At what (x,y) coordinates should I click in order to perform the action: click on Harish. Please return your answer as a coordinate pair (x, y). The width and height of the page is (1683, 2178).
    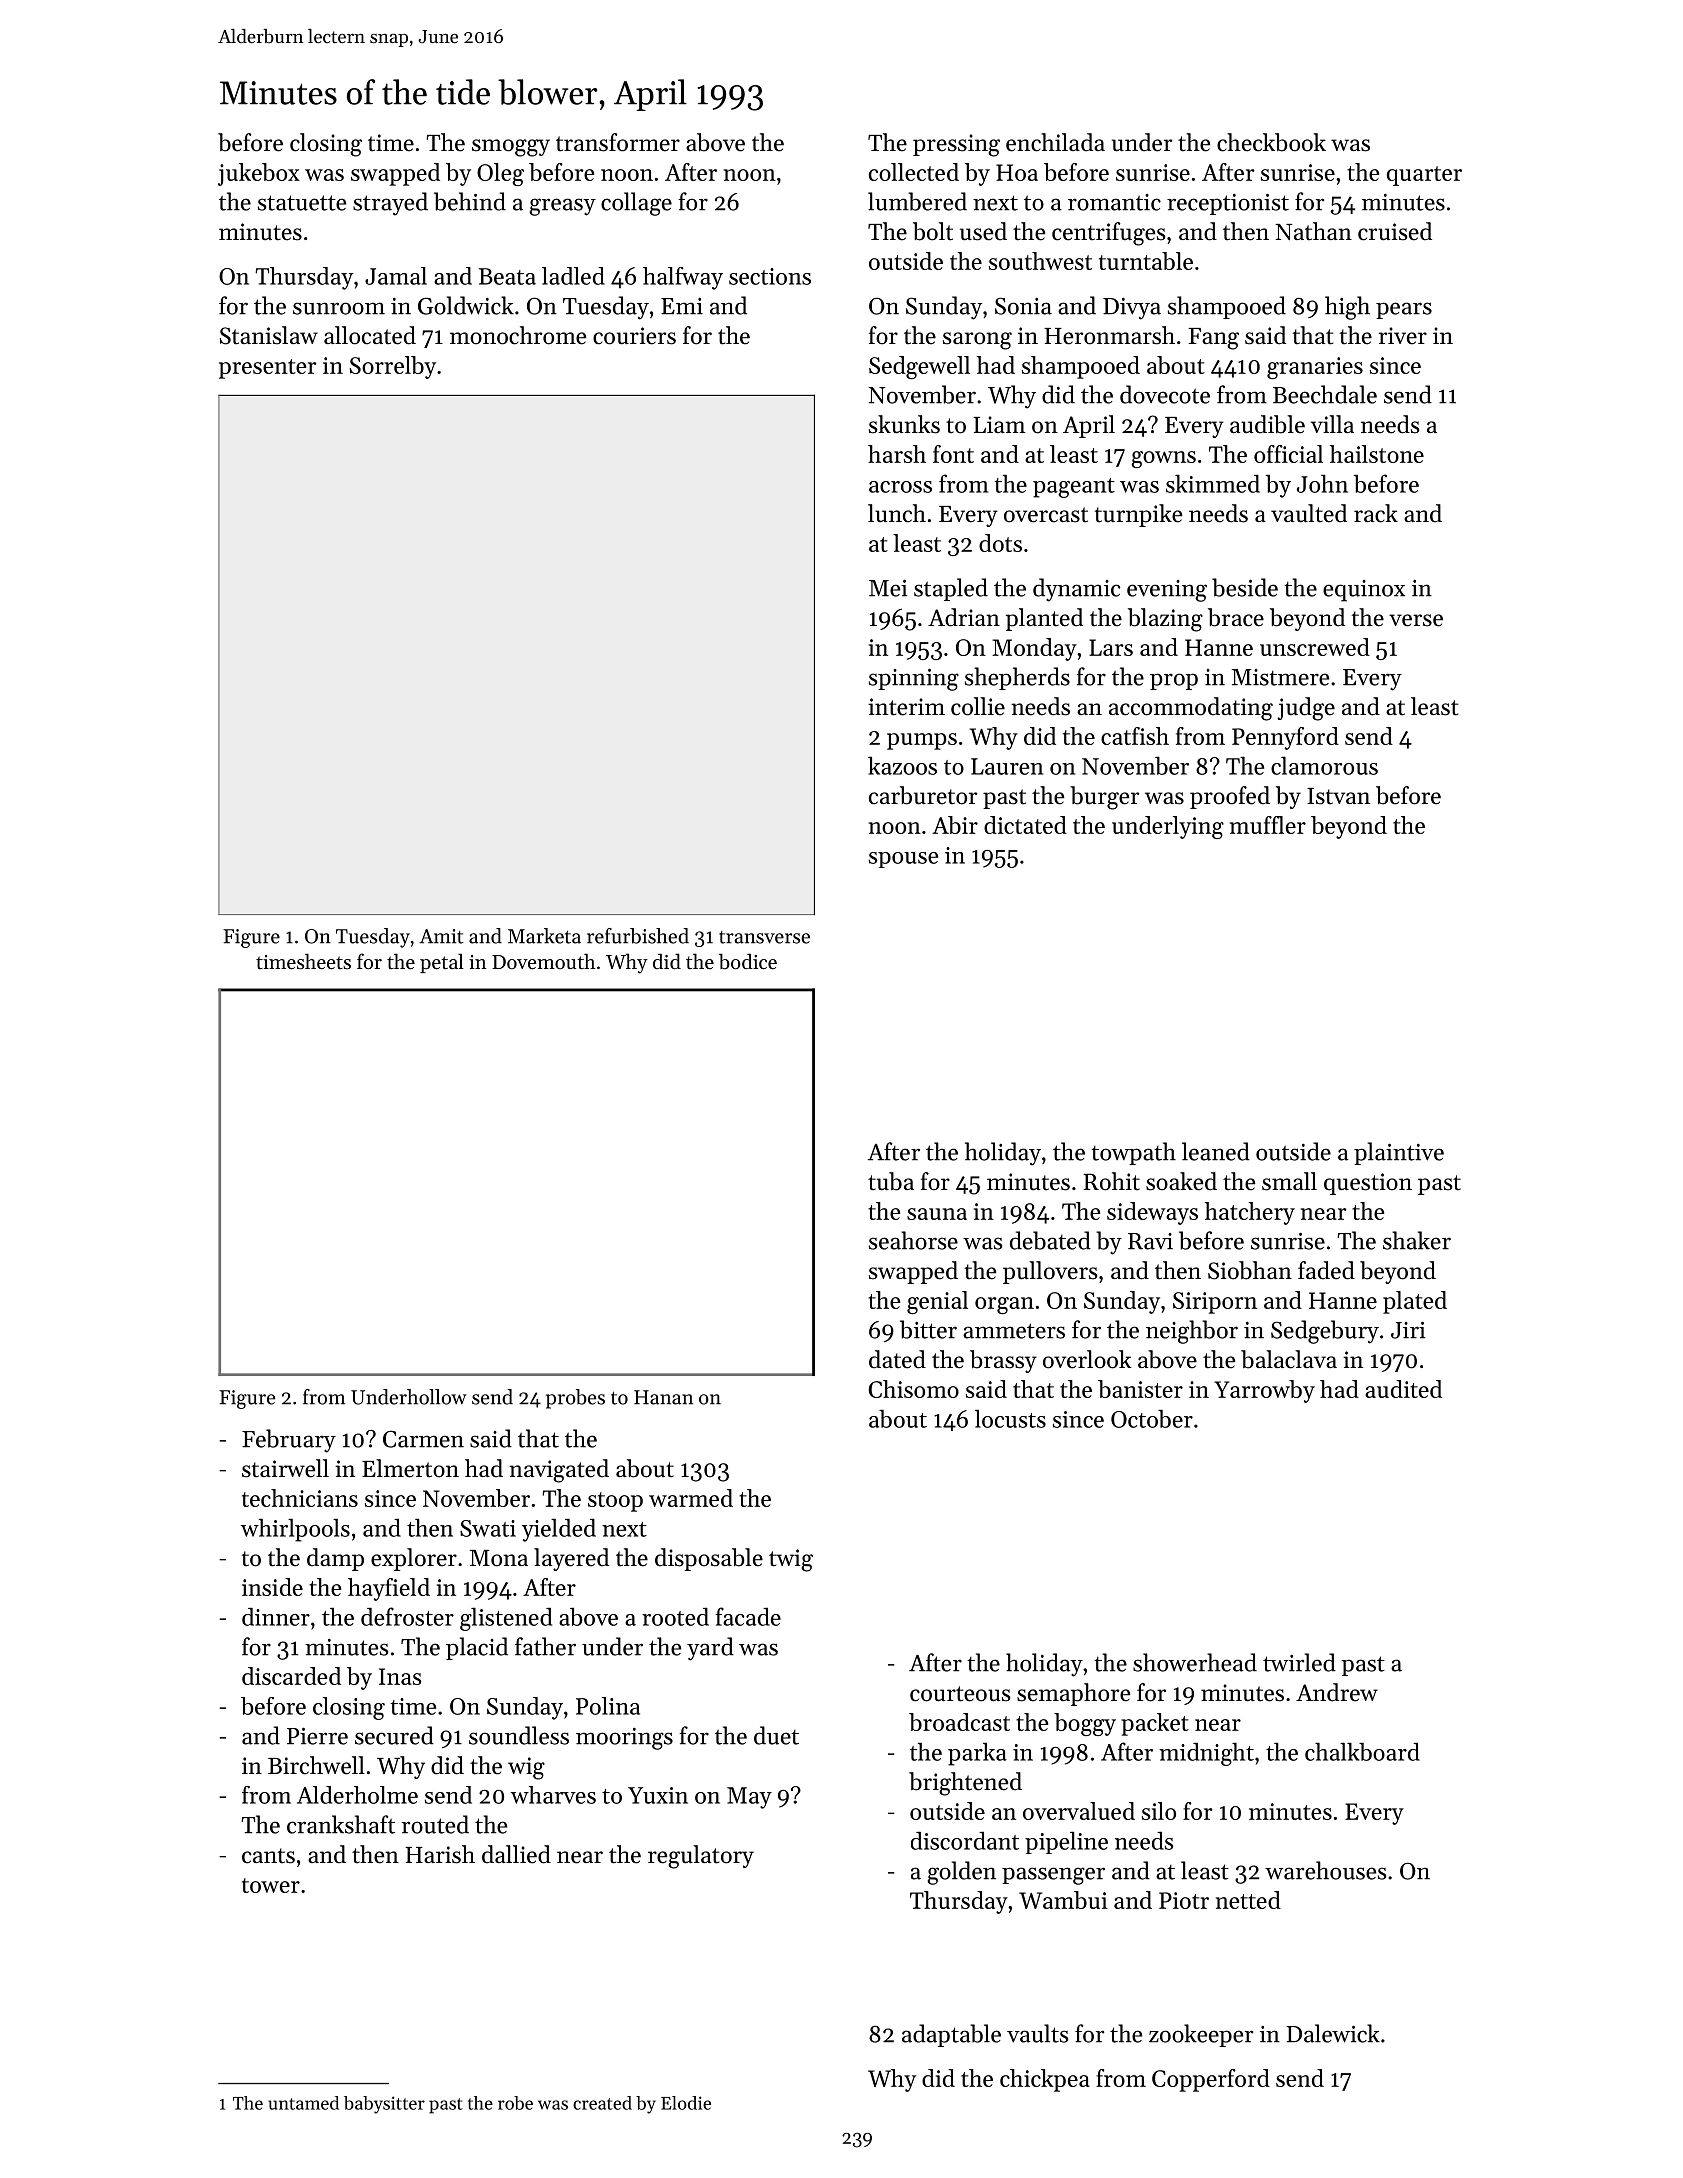
    Looking at the image, I should click on (440, 1854).
